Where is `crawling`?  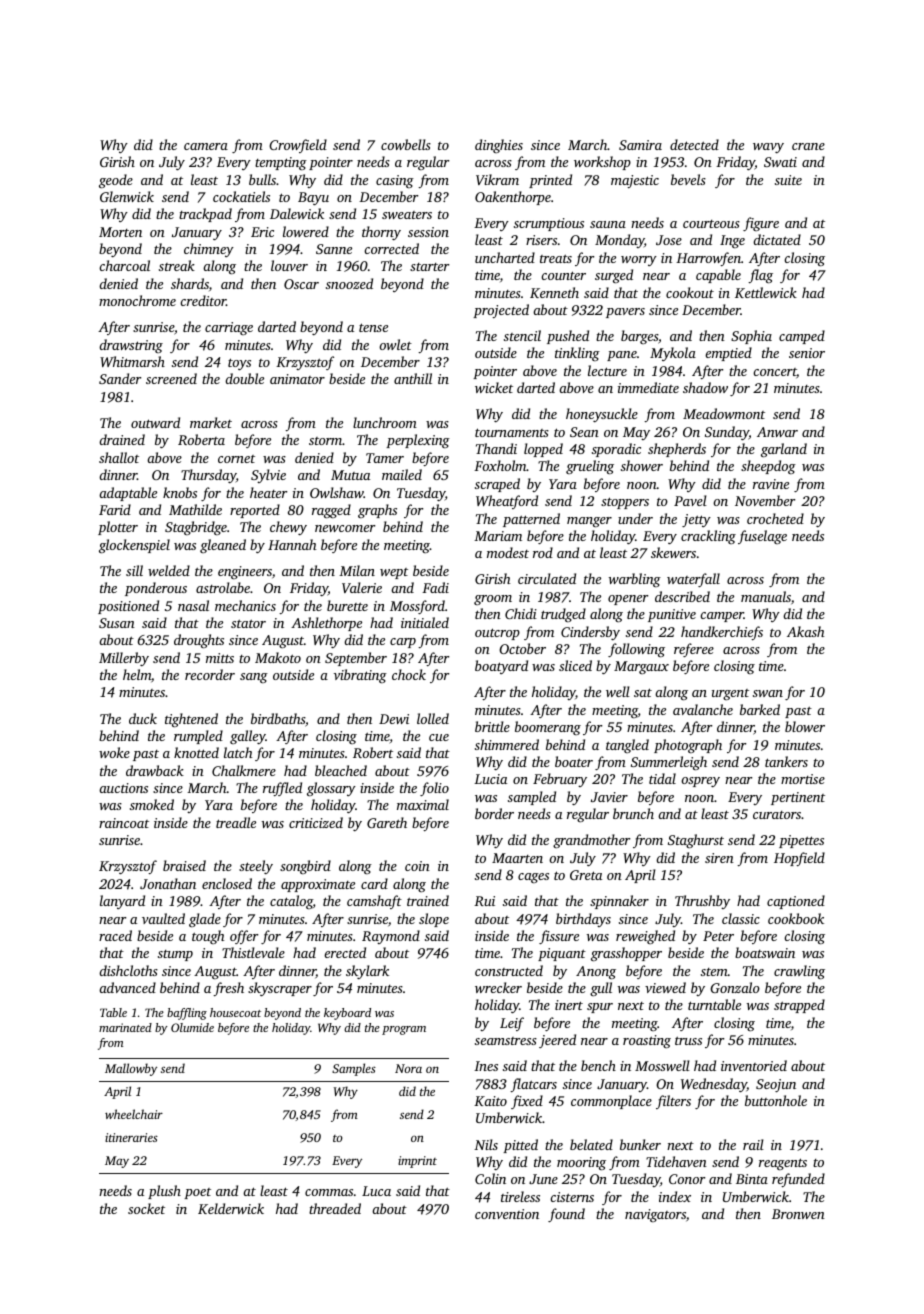
crawling is located at coordinates (799, 972).
